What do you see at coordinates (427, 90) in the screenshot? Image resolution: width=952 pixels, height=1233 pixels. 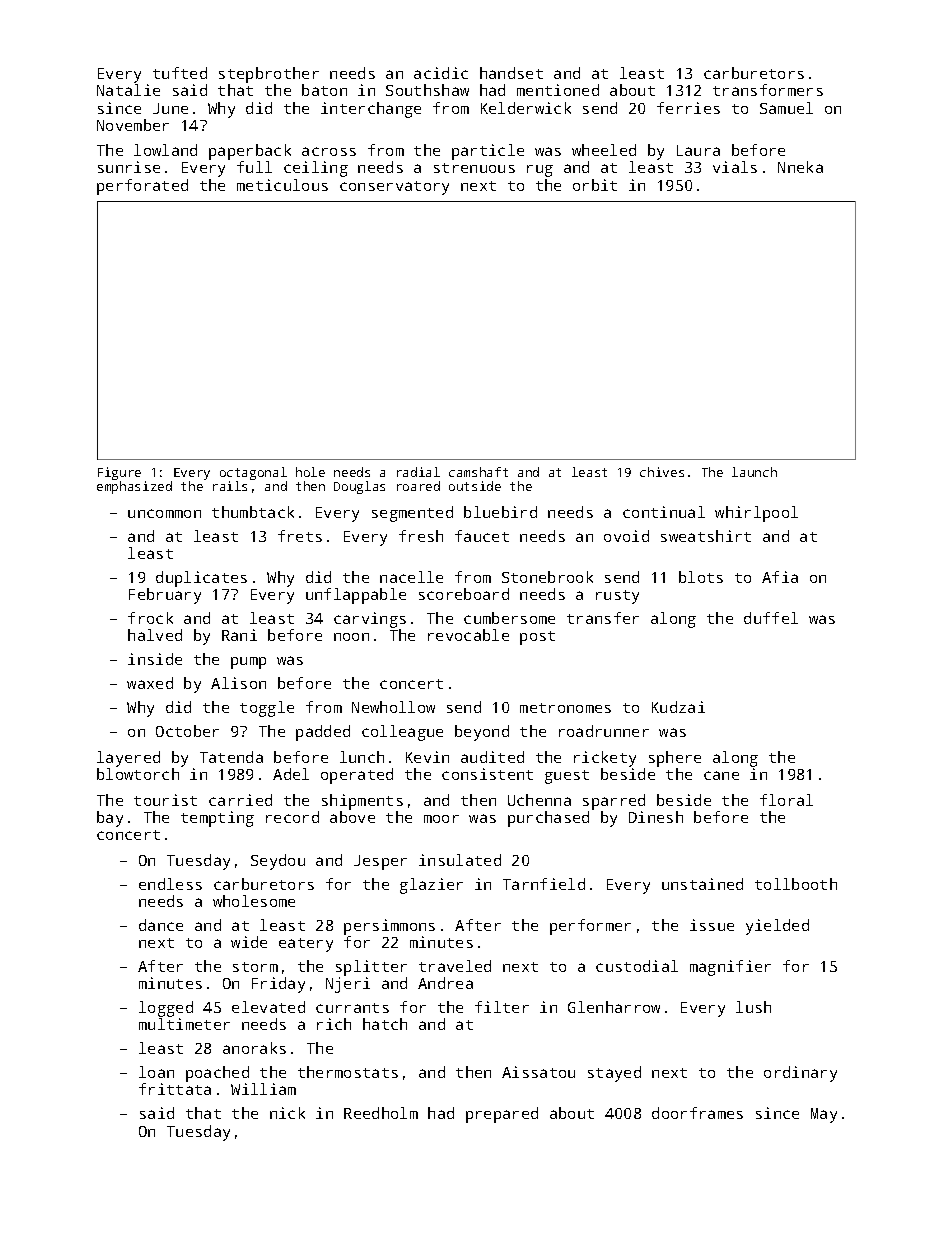 I see `Southshaw` at bounding box center [427, 90].
